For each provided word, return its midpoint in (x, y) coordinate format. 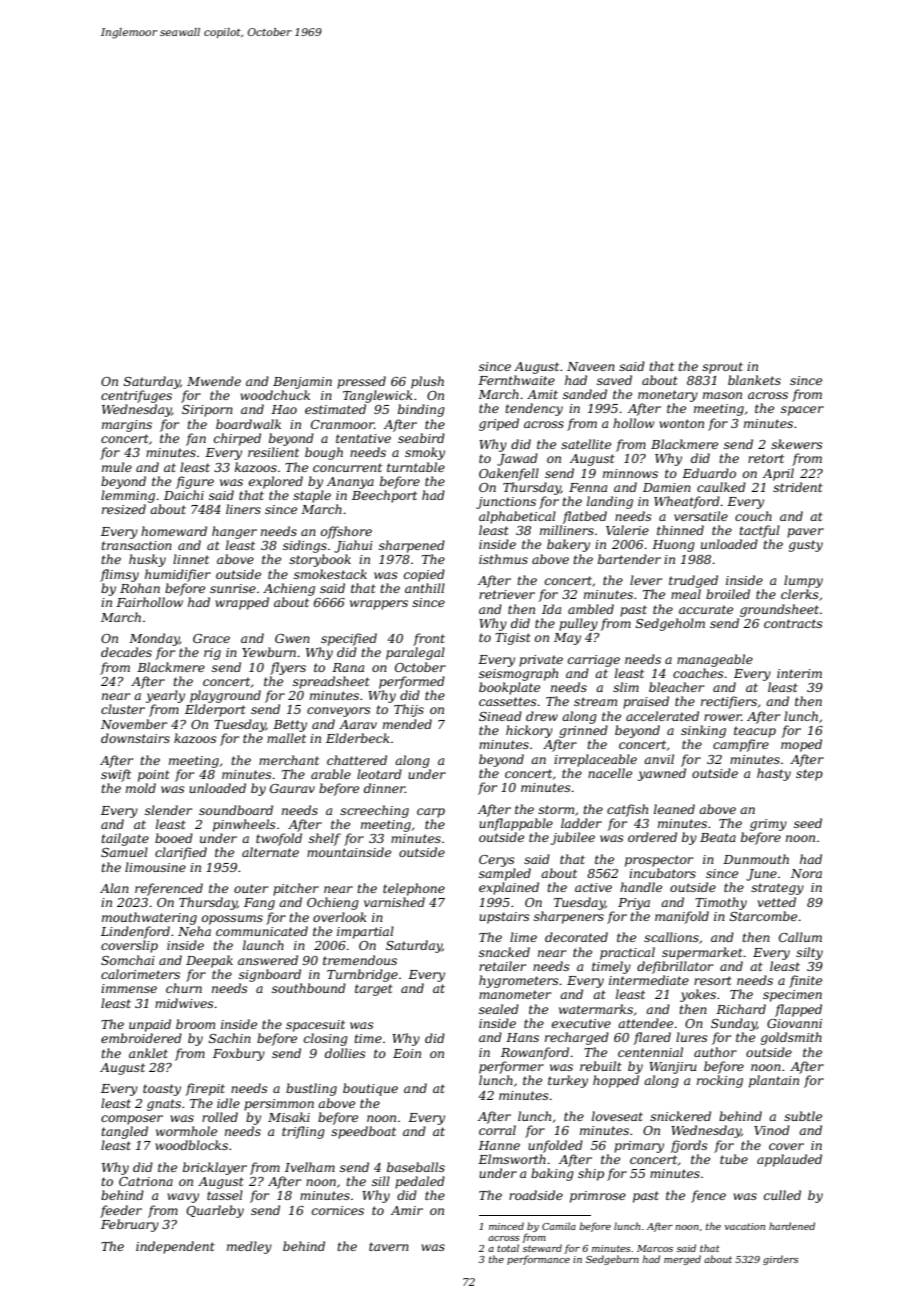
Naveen (591, 366)
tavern (389, 1246)
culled (782, 1195)
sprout (722, 368)
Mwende (214, 381)
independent (175, 1247)
